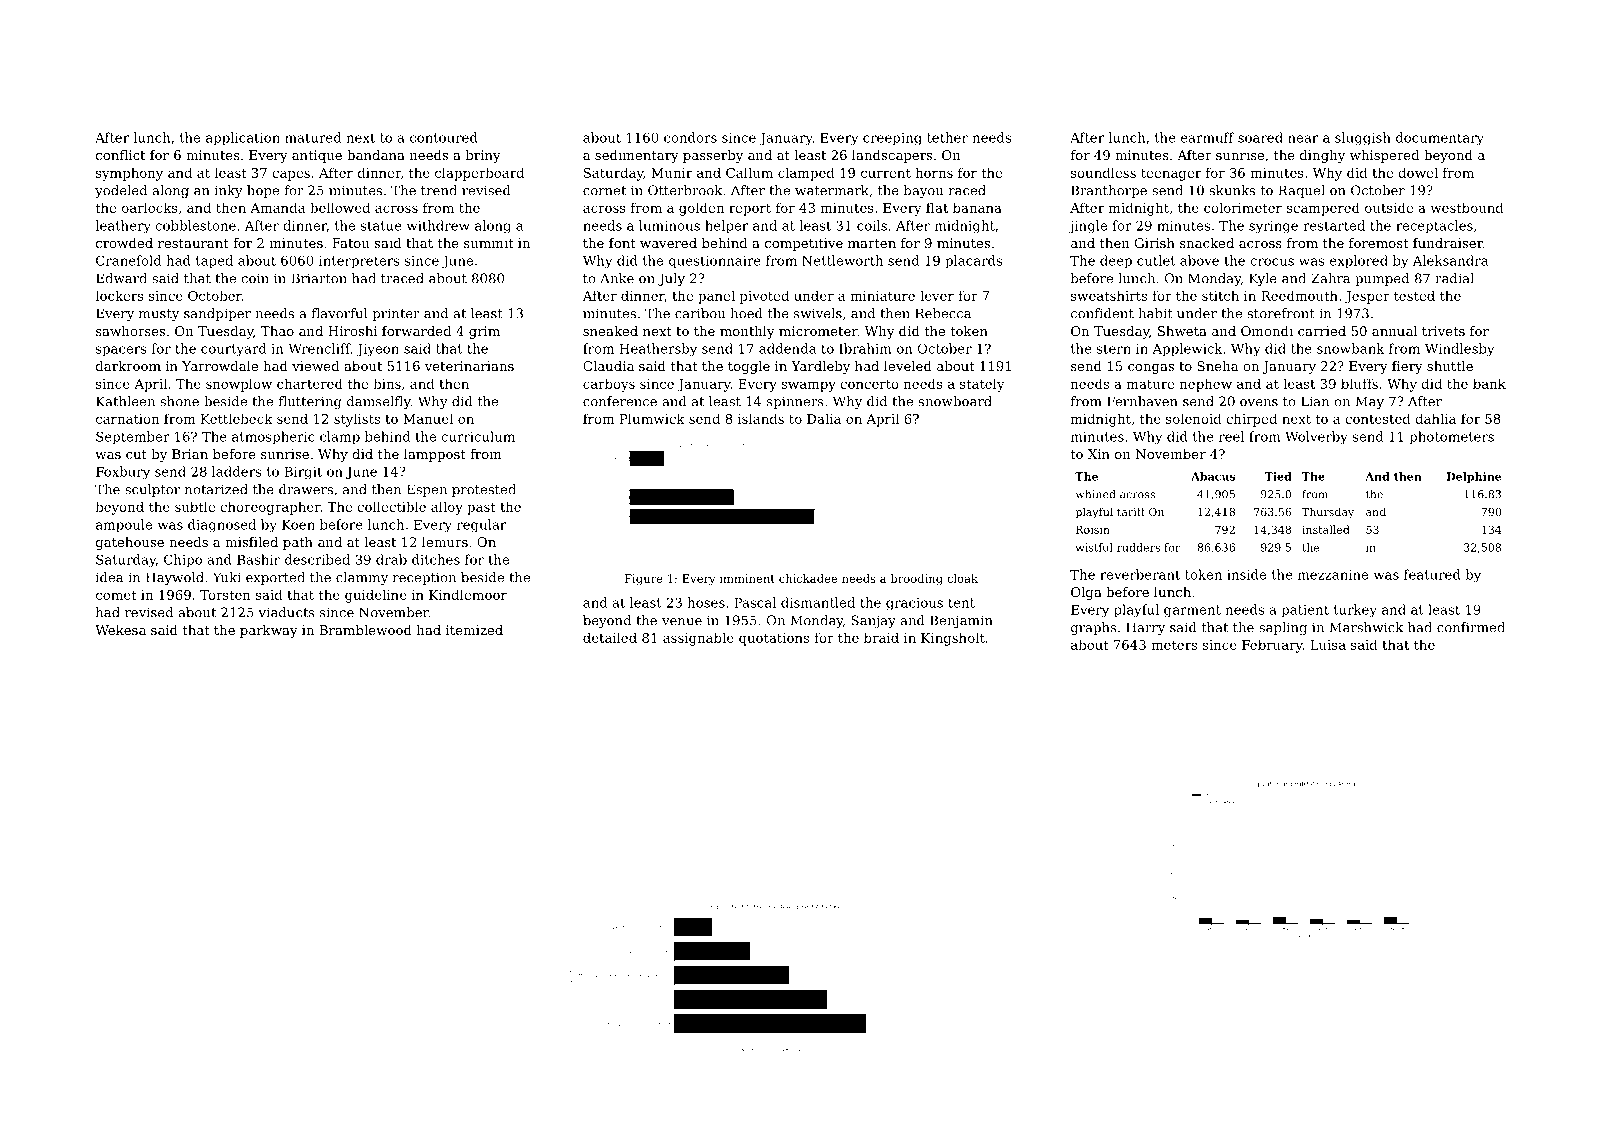  What do you see at coordinates (350, 243) in the document?
I see `Fatou` at bounding box center [350, 243].
